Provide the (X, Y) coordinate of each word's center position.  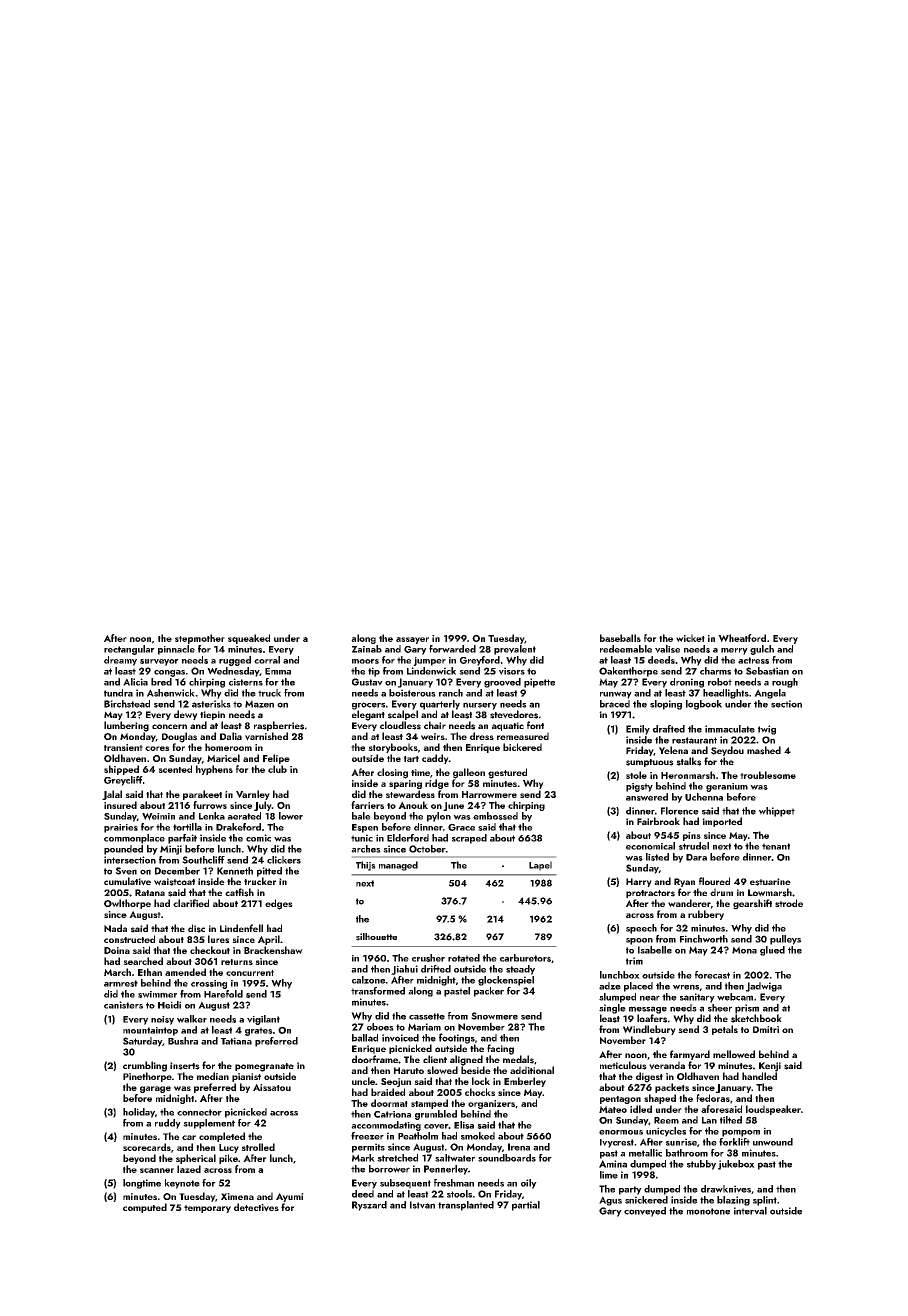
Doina (117, 950)
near (650, 998)
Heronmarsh (688, 775)
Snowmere (494, 1016)
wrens (686, 987)
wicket (690, 638)
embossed (495, 816)
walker (192, 1019)
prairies (121, 828)
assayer (412, 640)
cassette (427, 1016)
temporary (207, 1209)
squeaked (249, 639)
